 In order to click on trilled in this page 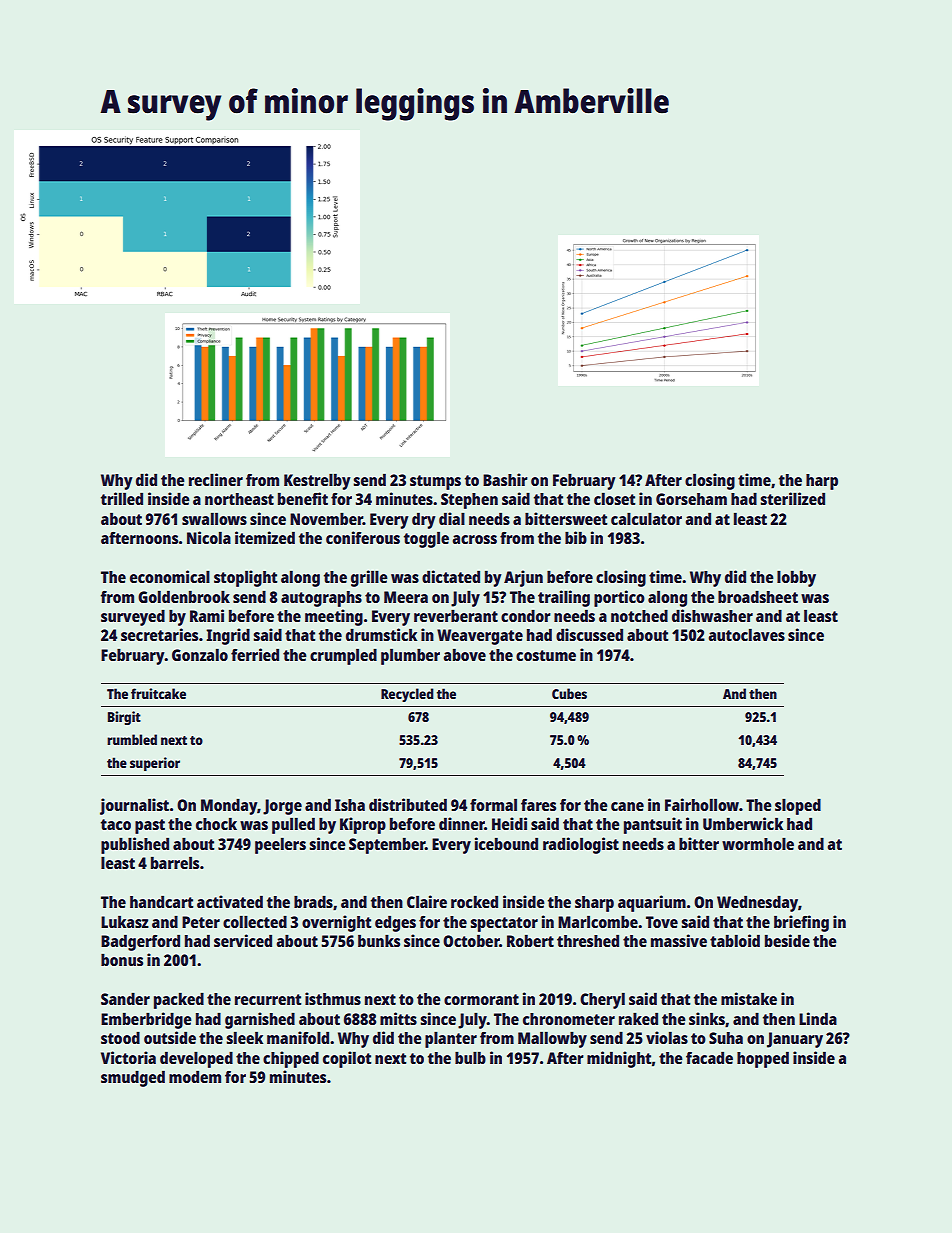, I will do `click(122, 498)`.
